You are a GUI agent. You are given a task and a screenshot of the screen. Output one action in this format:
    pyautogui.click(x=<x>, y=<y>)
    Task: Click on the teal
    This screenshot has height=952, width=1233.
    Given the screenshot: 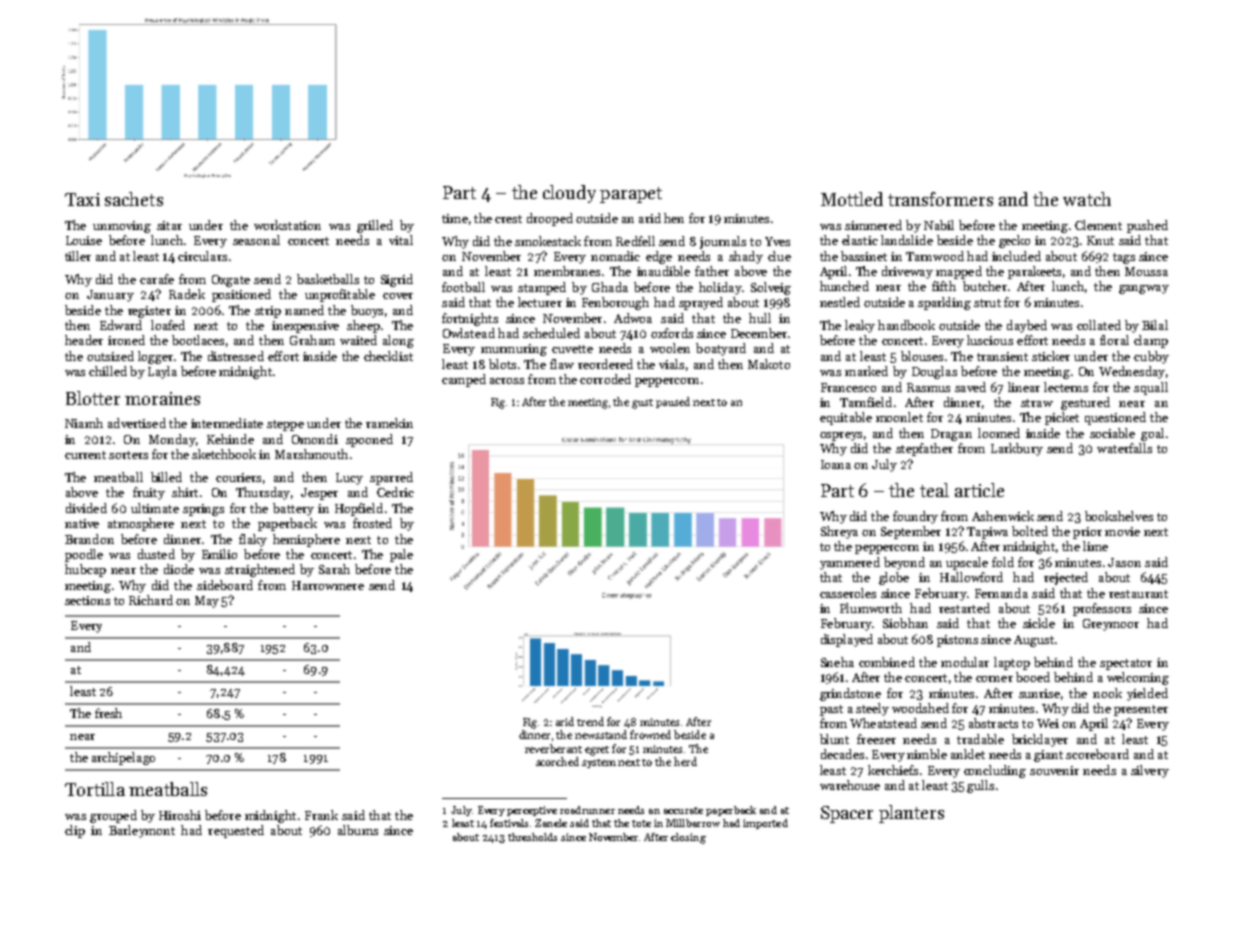 What is the action you would take?
    pyautogui.click(x=934, y=490)
